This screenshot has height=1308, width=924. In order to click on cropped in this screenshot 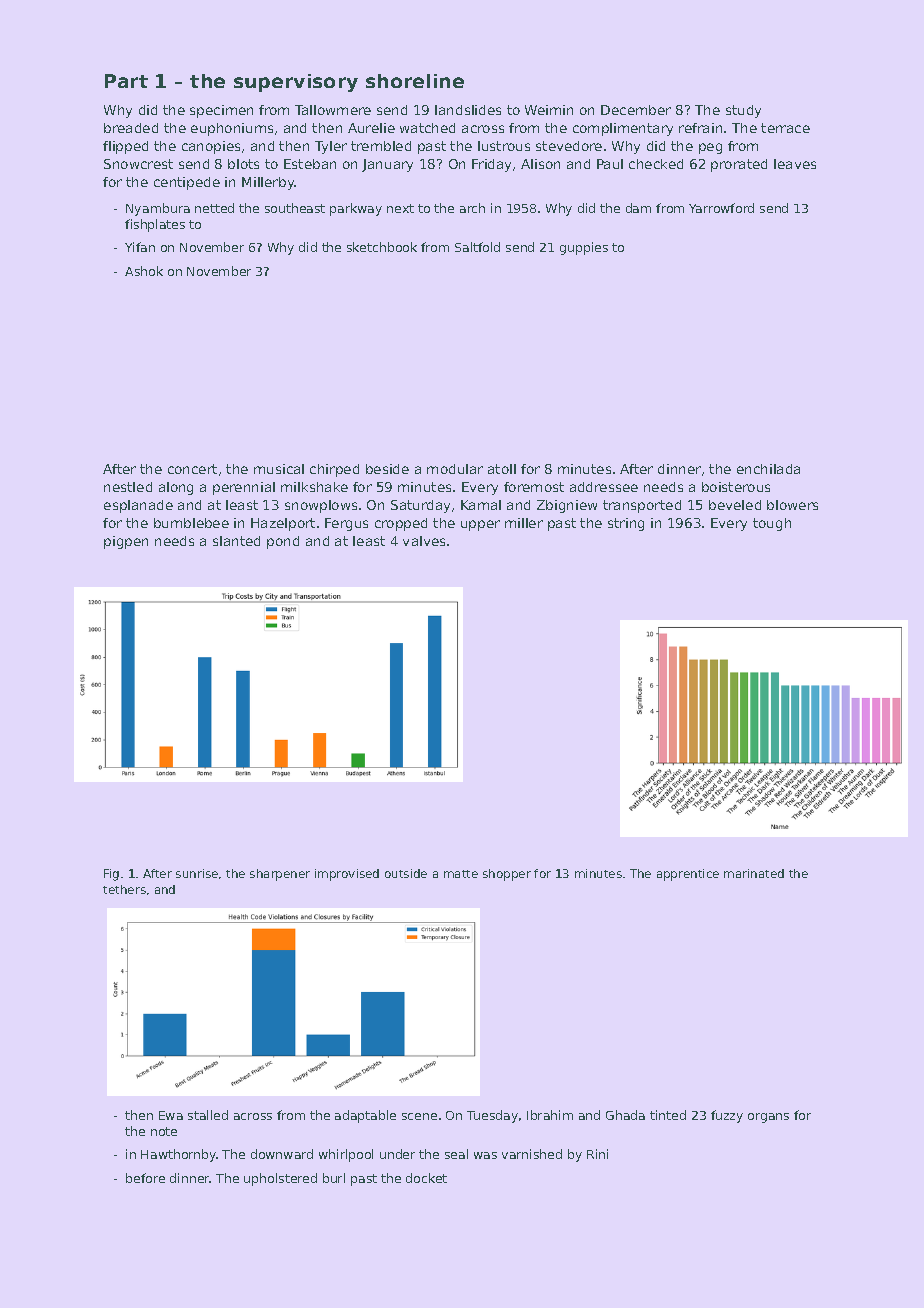, I will do `click(401, 524)`.
